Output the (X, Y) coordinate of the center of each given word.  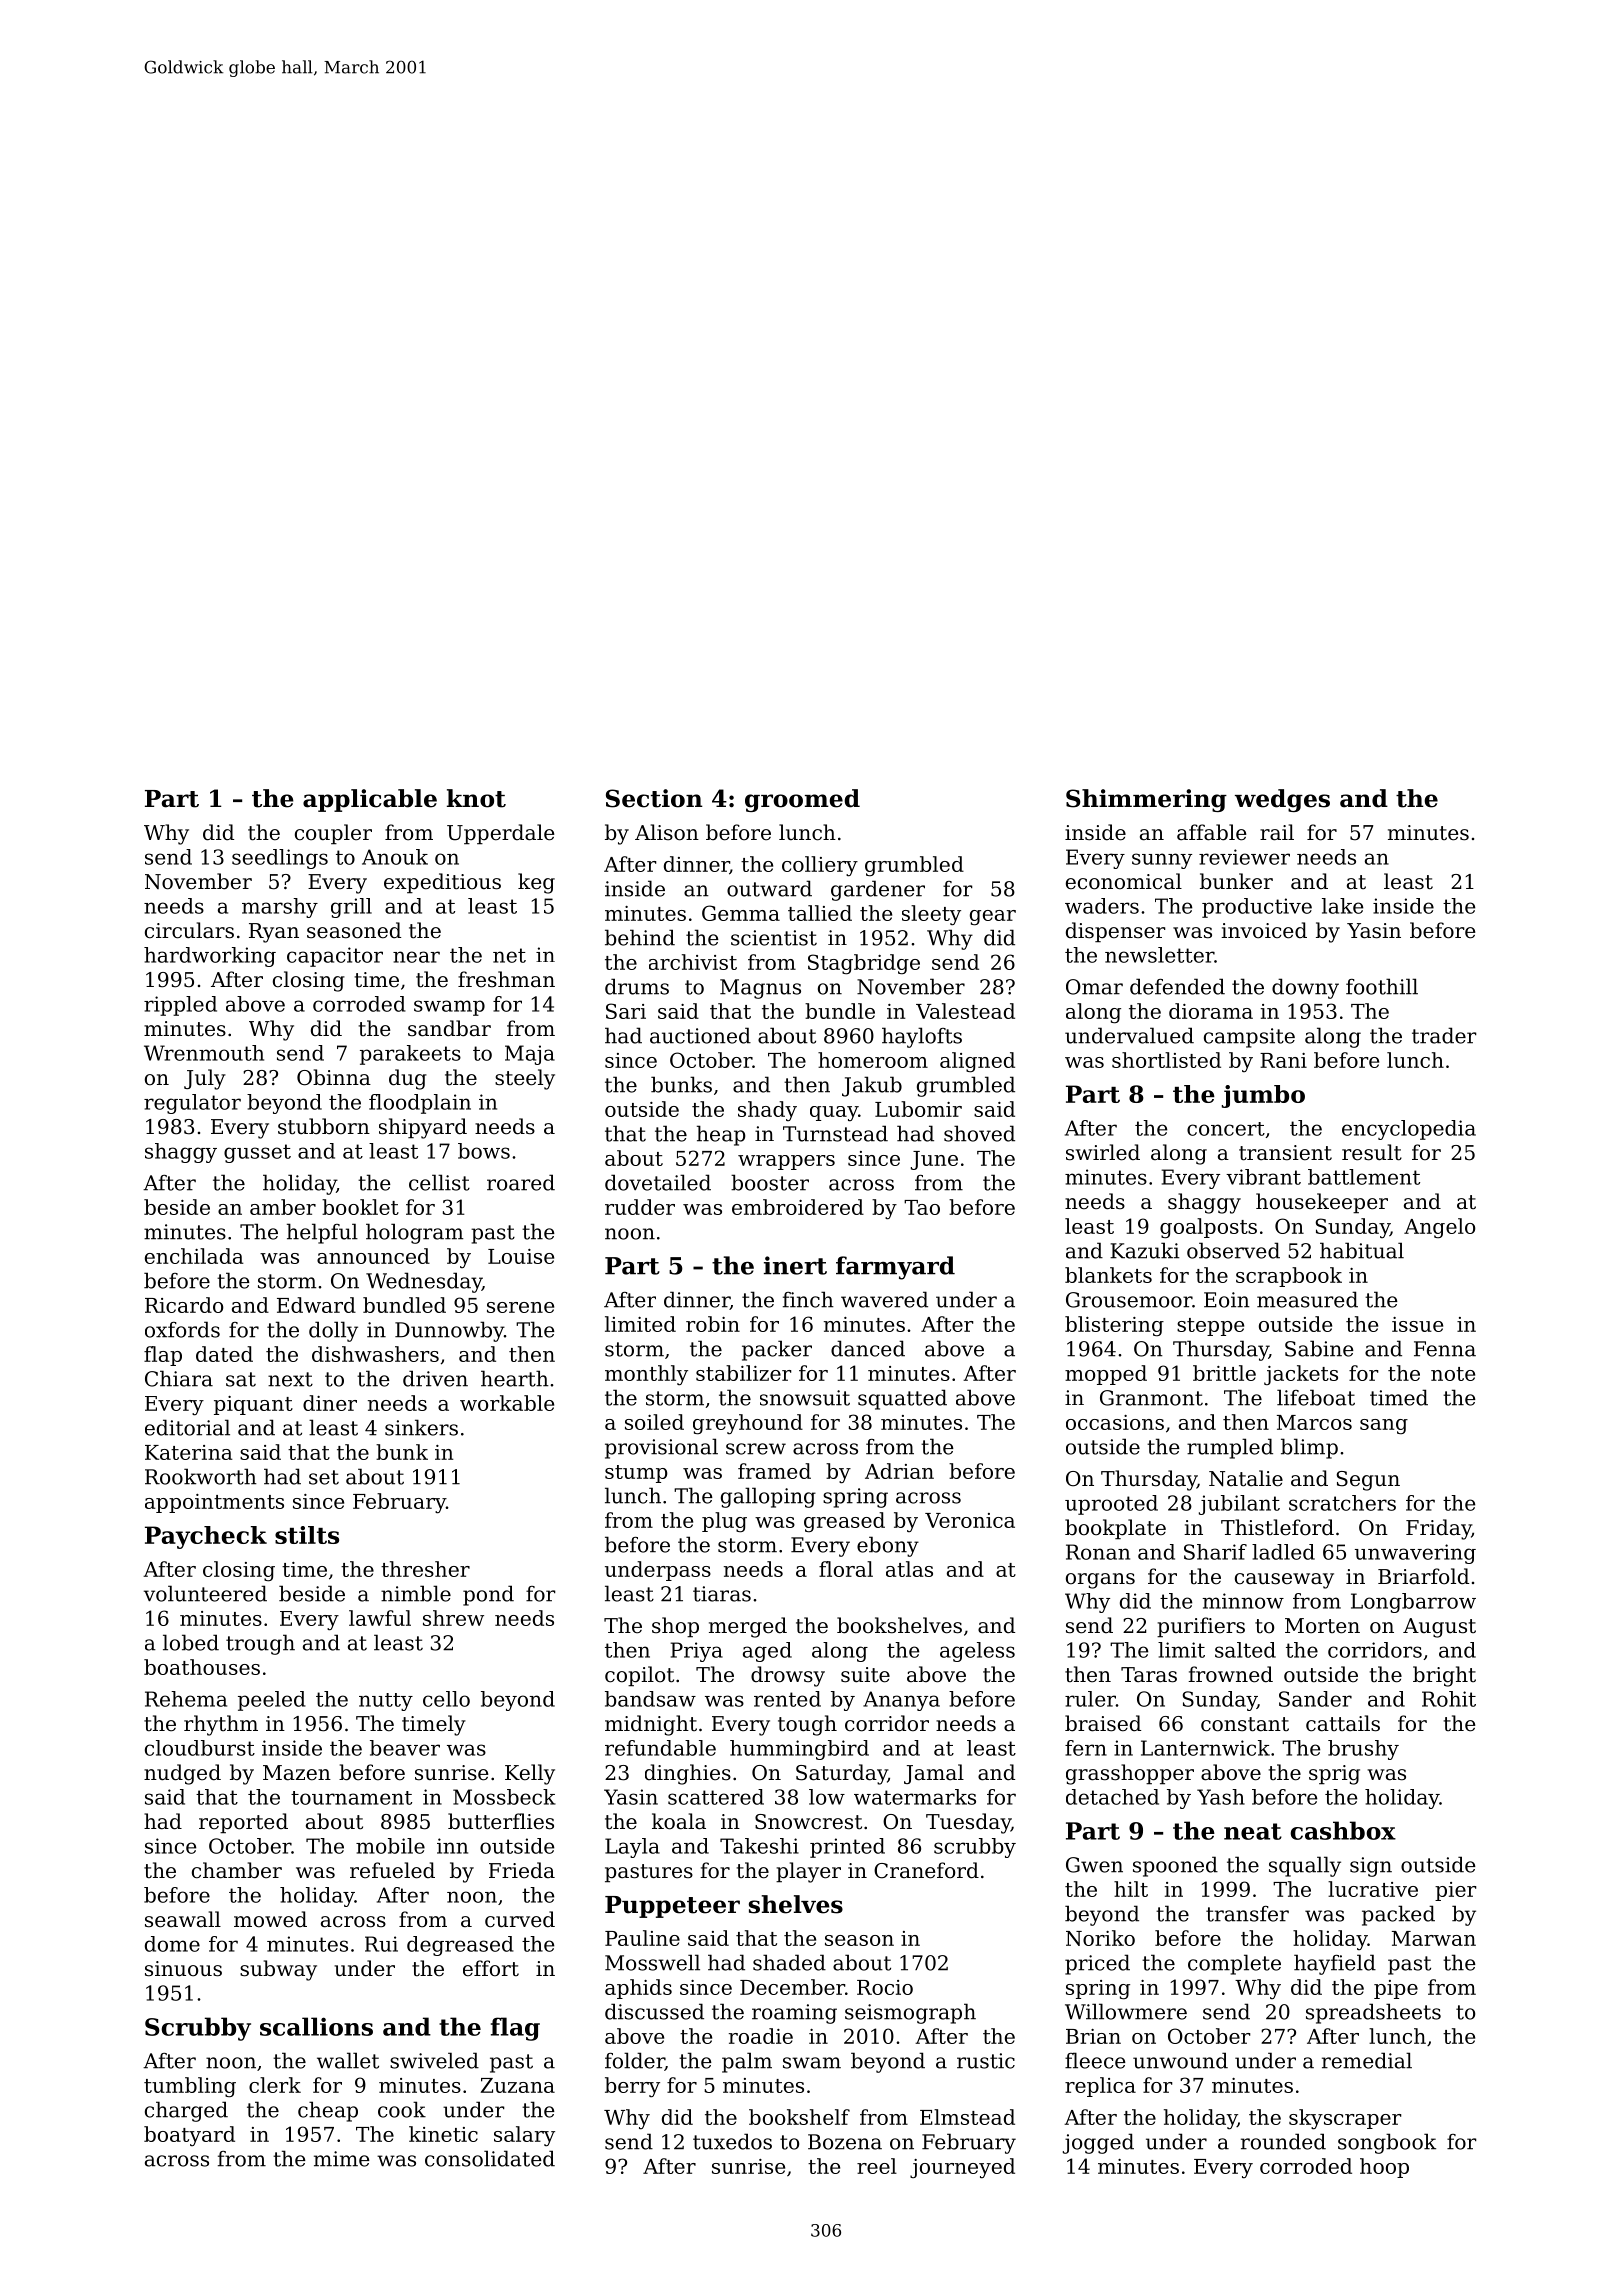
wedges (1282, 800)
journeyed (962, 2168)
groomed (802, 800)
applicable (370, 800)
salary (524, 2136)
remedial (1367, 2060)
